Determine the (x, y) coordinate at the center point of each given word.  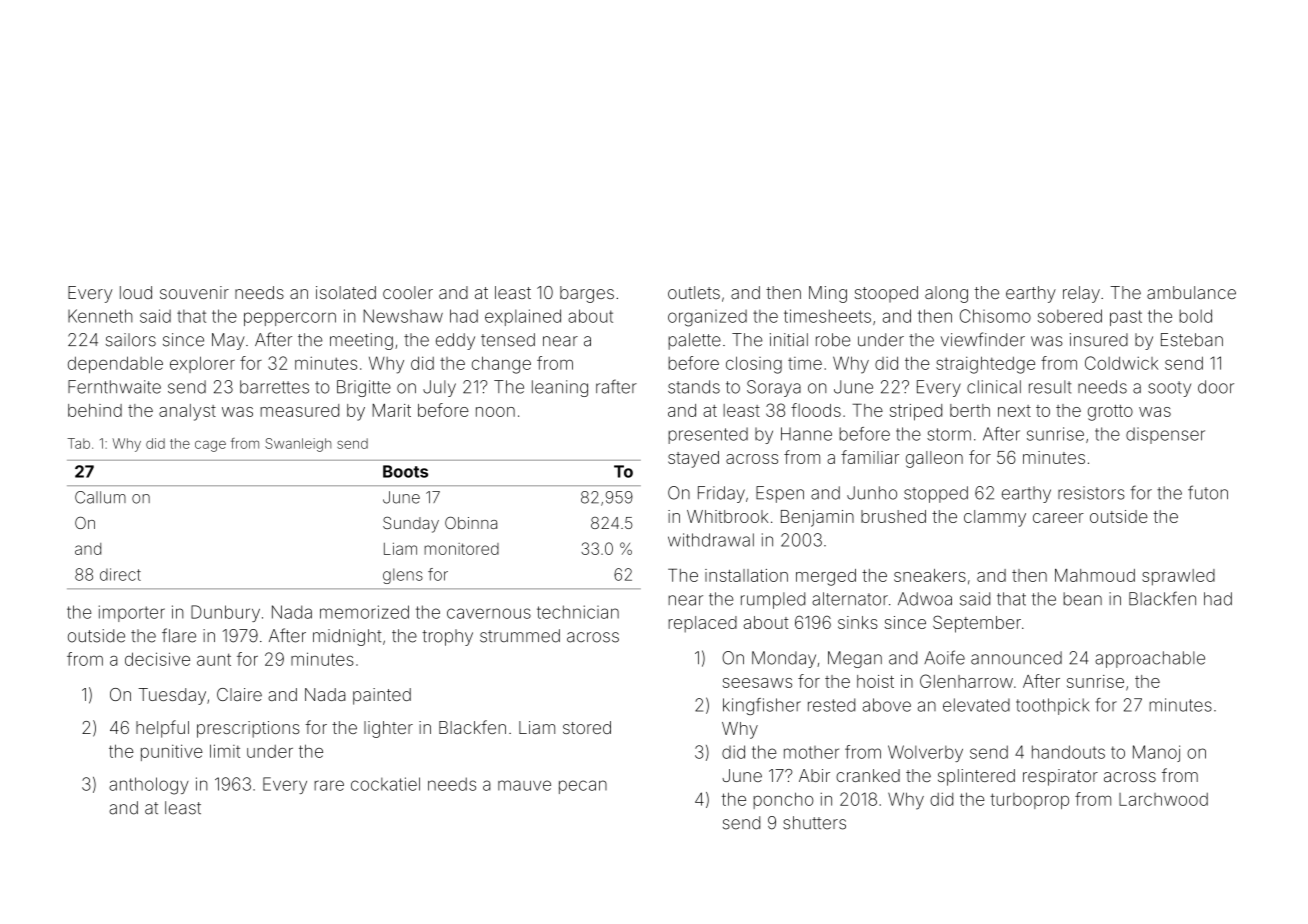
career (1058, 518)
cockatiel (385, 784)
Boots (405, 471)
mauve (524, 785)
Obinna (471, 523)
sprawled (1178, 577)
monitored (461, 549)
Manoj (1156, 753)
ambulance (1191, 292)
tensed (508, 340)
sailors (131, 340)
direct (120, 574)
